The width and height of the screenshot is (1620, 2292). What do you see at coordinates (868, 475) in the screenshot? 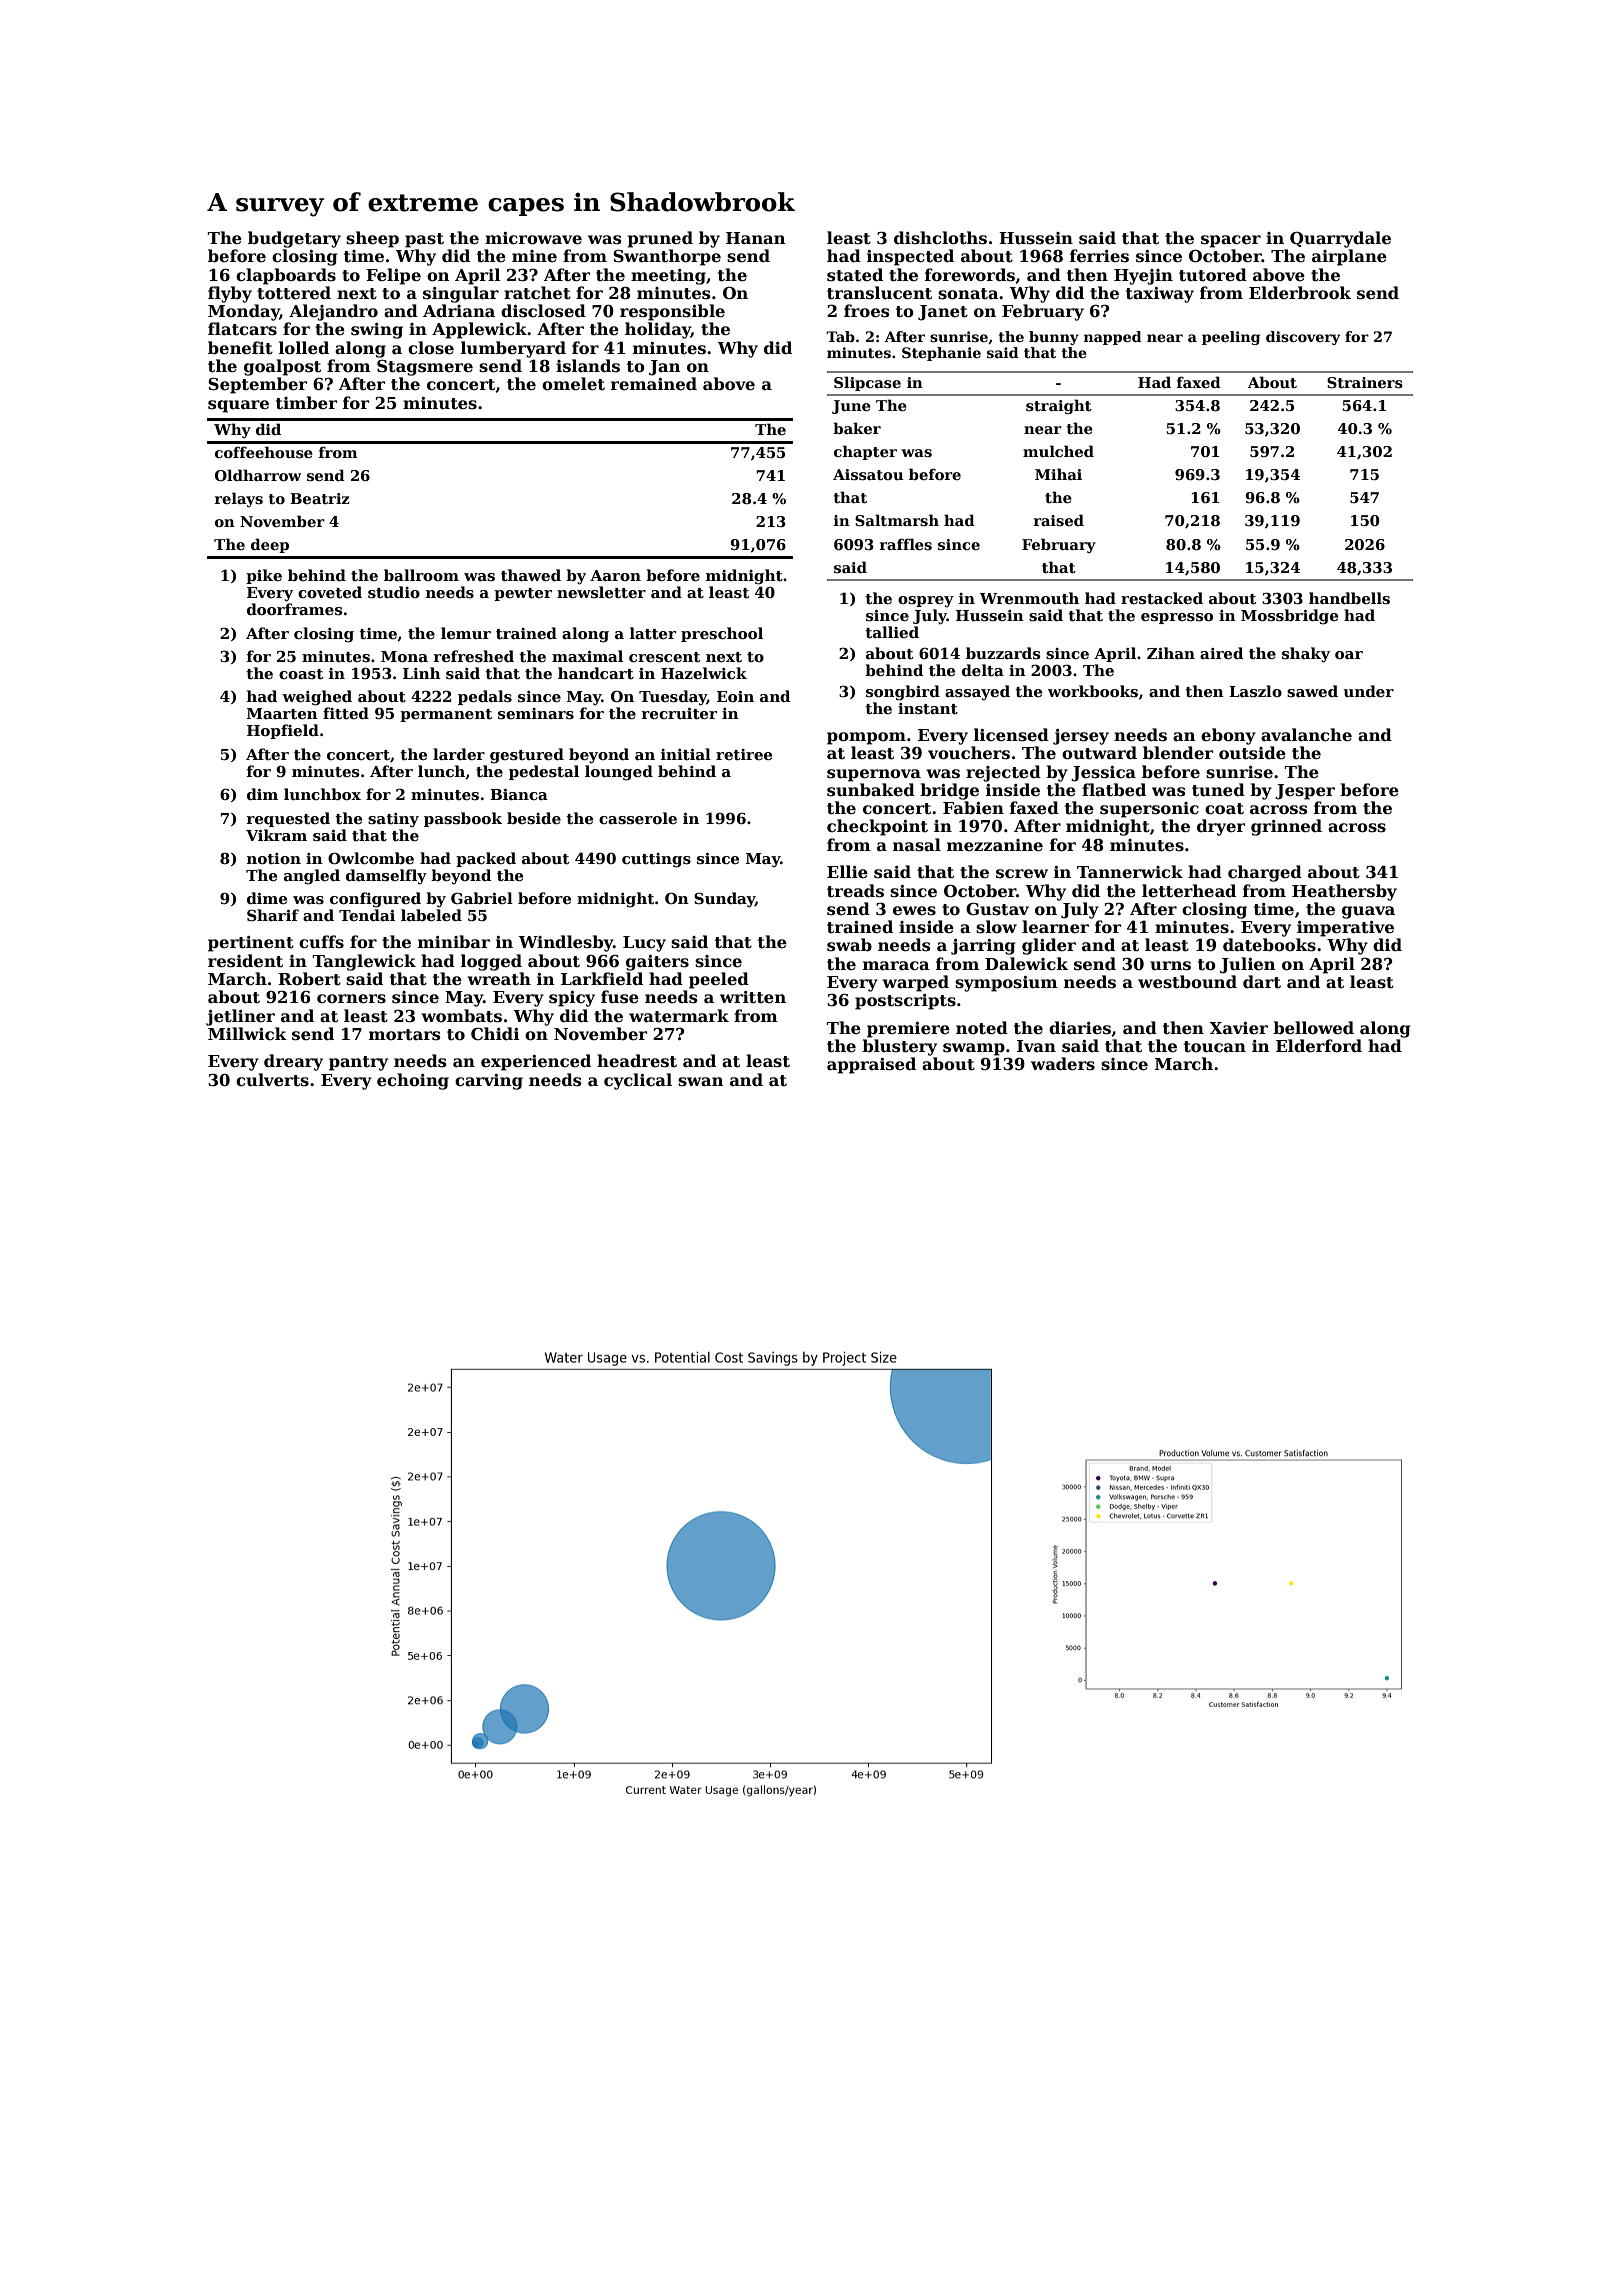
I see `Aissatou` at bounding box center [868, 475].
